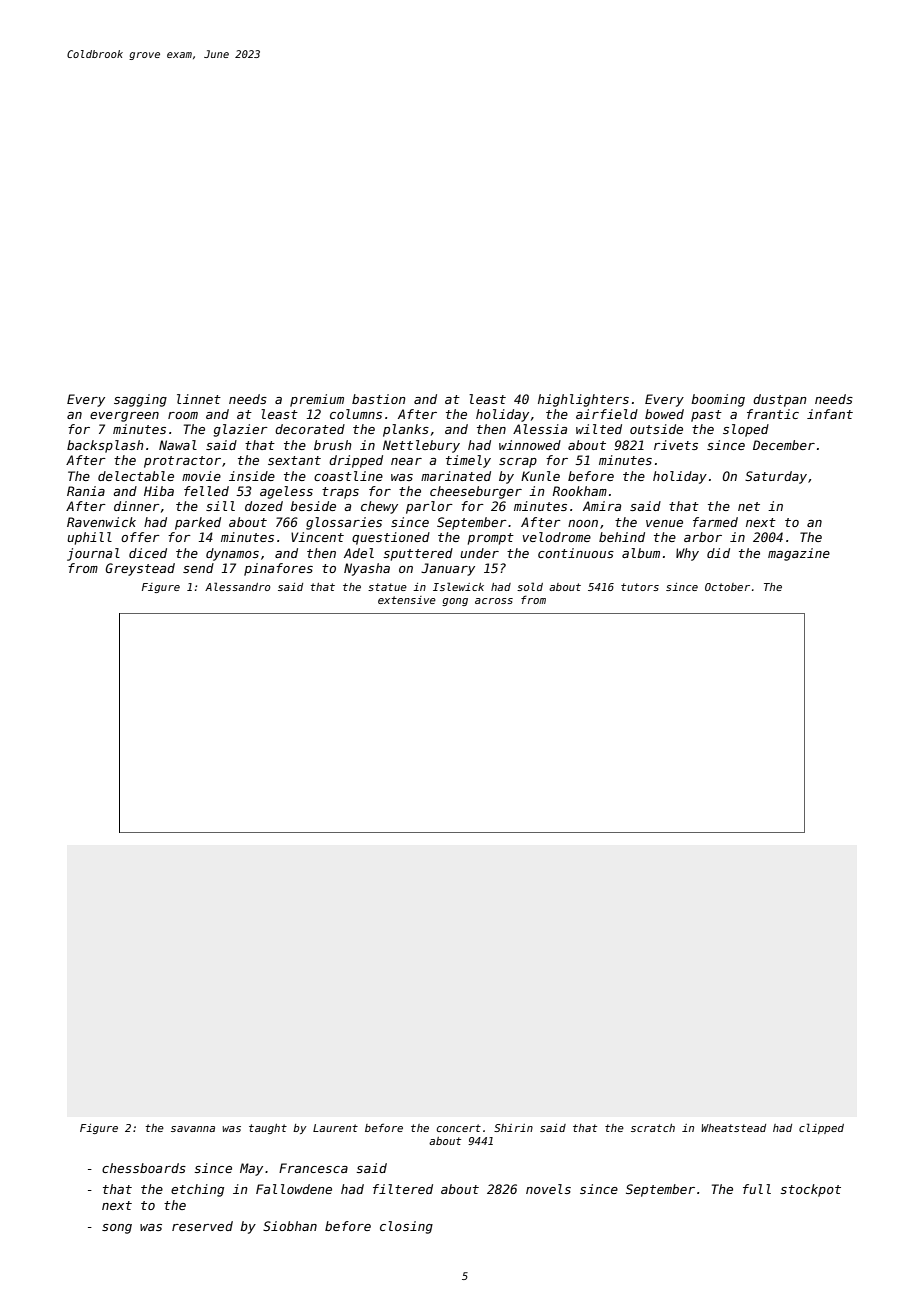 This document has height=1308, width=924. I want to click on Wheatstead, so click(733, 1128).
